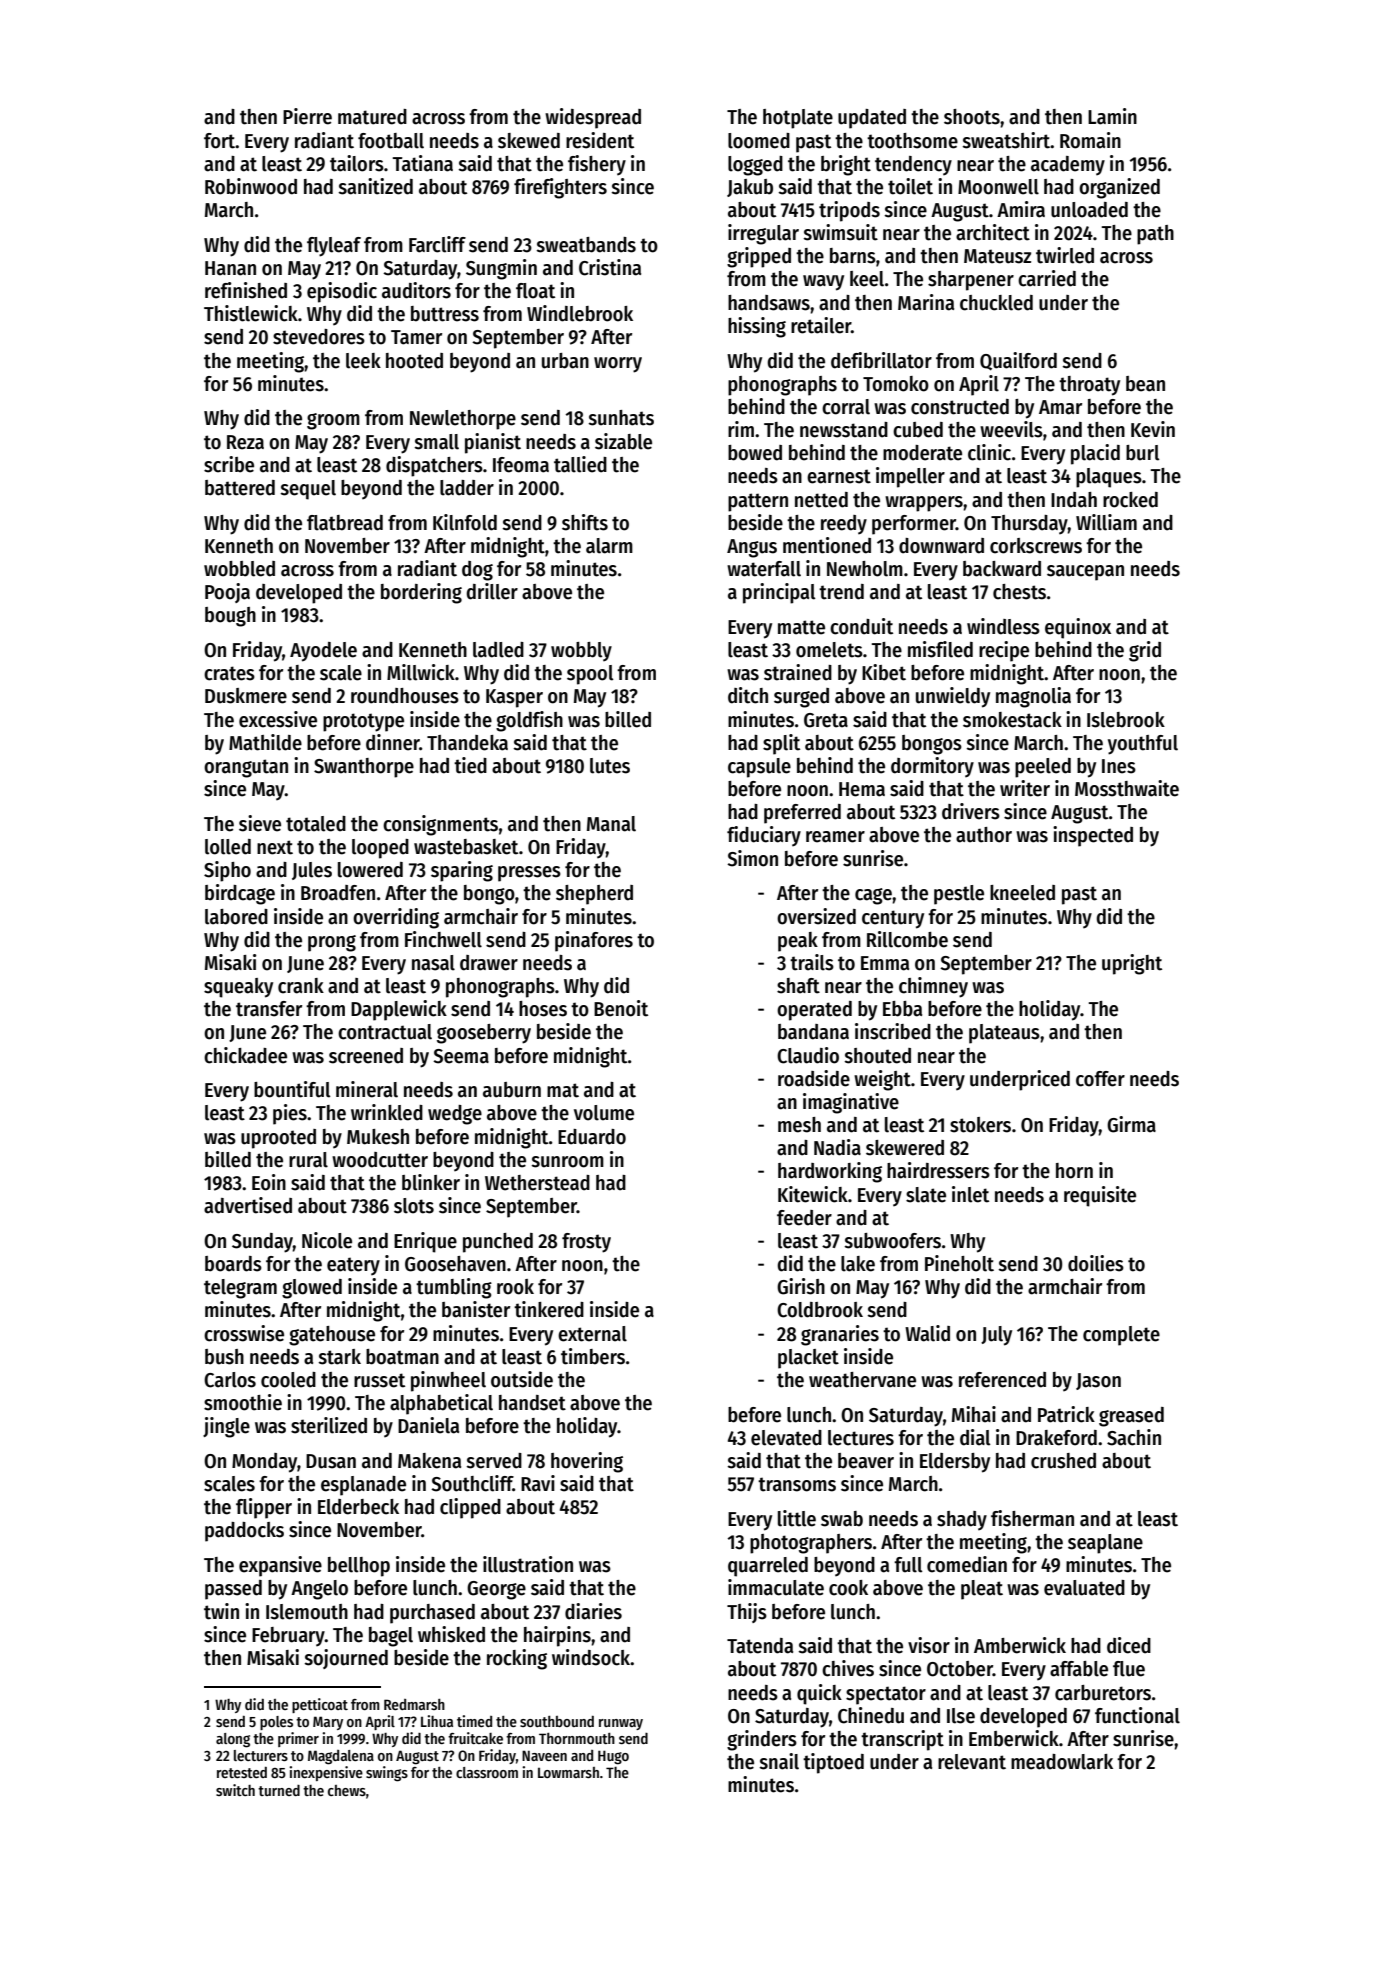  Describe the element at coordinates (802, 814) in the document. I see `preferred` at that location.
